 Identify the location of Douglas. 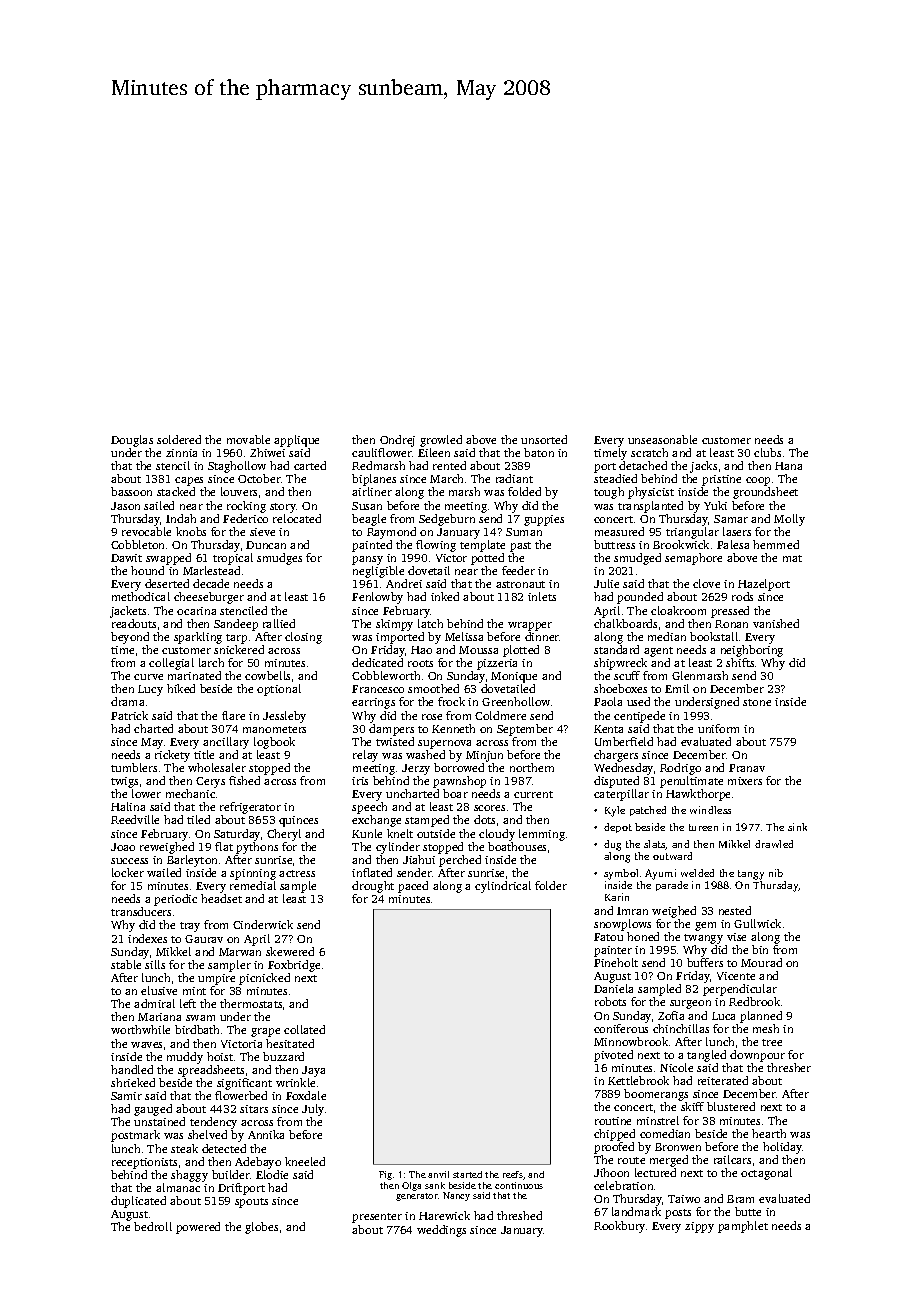
(132, 441).
